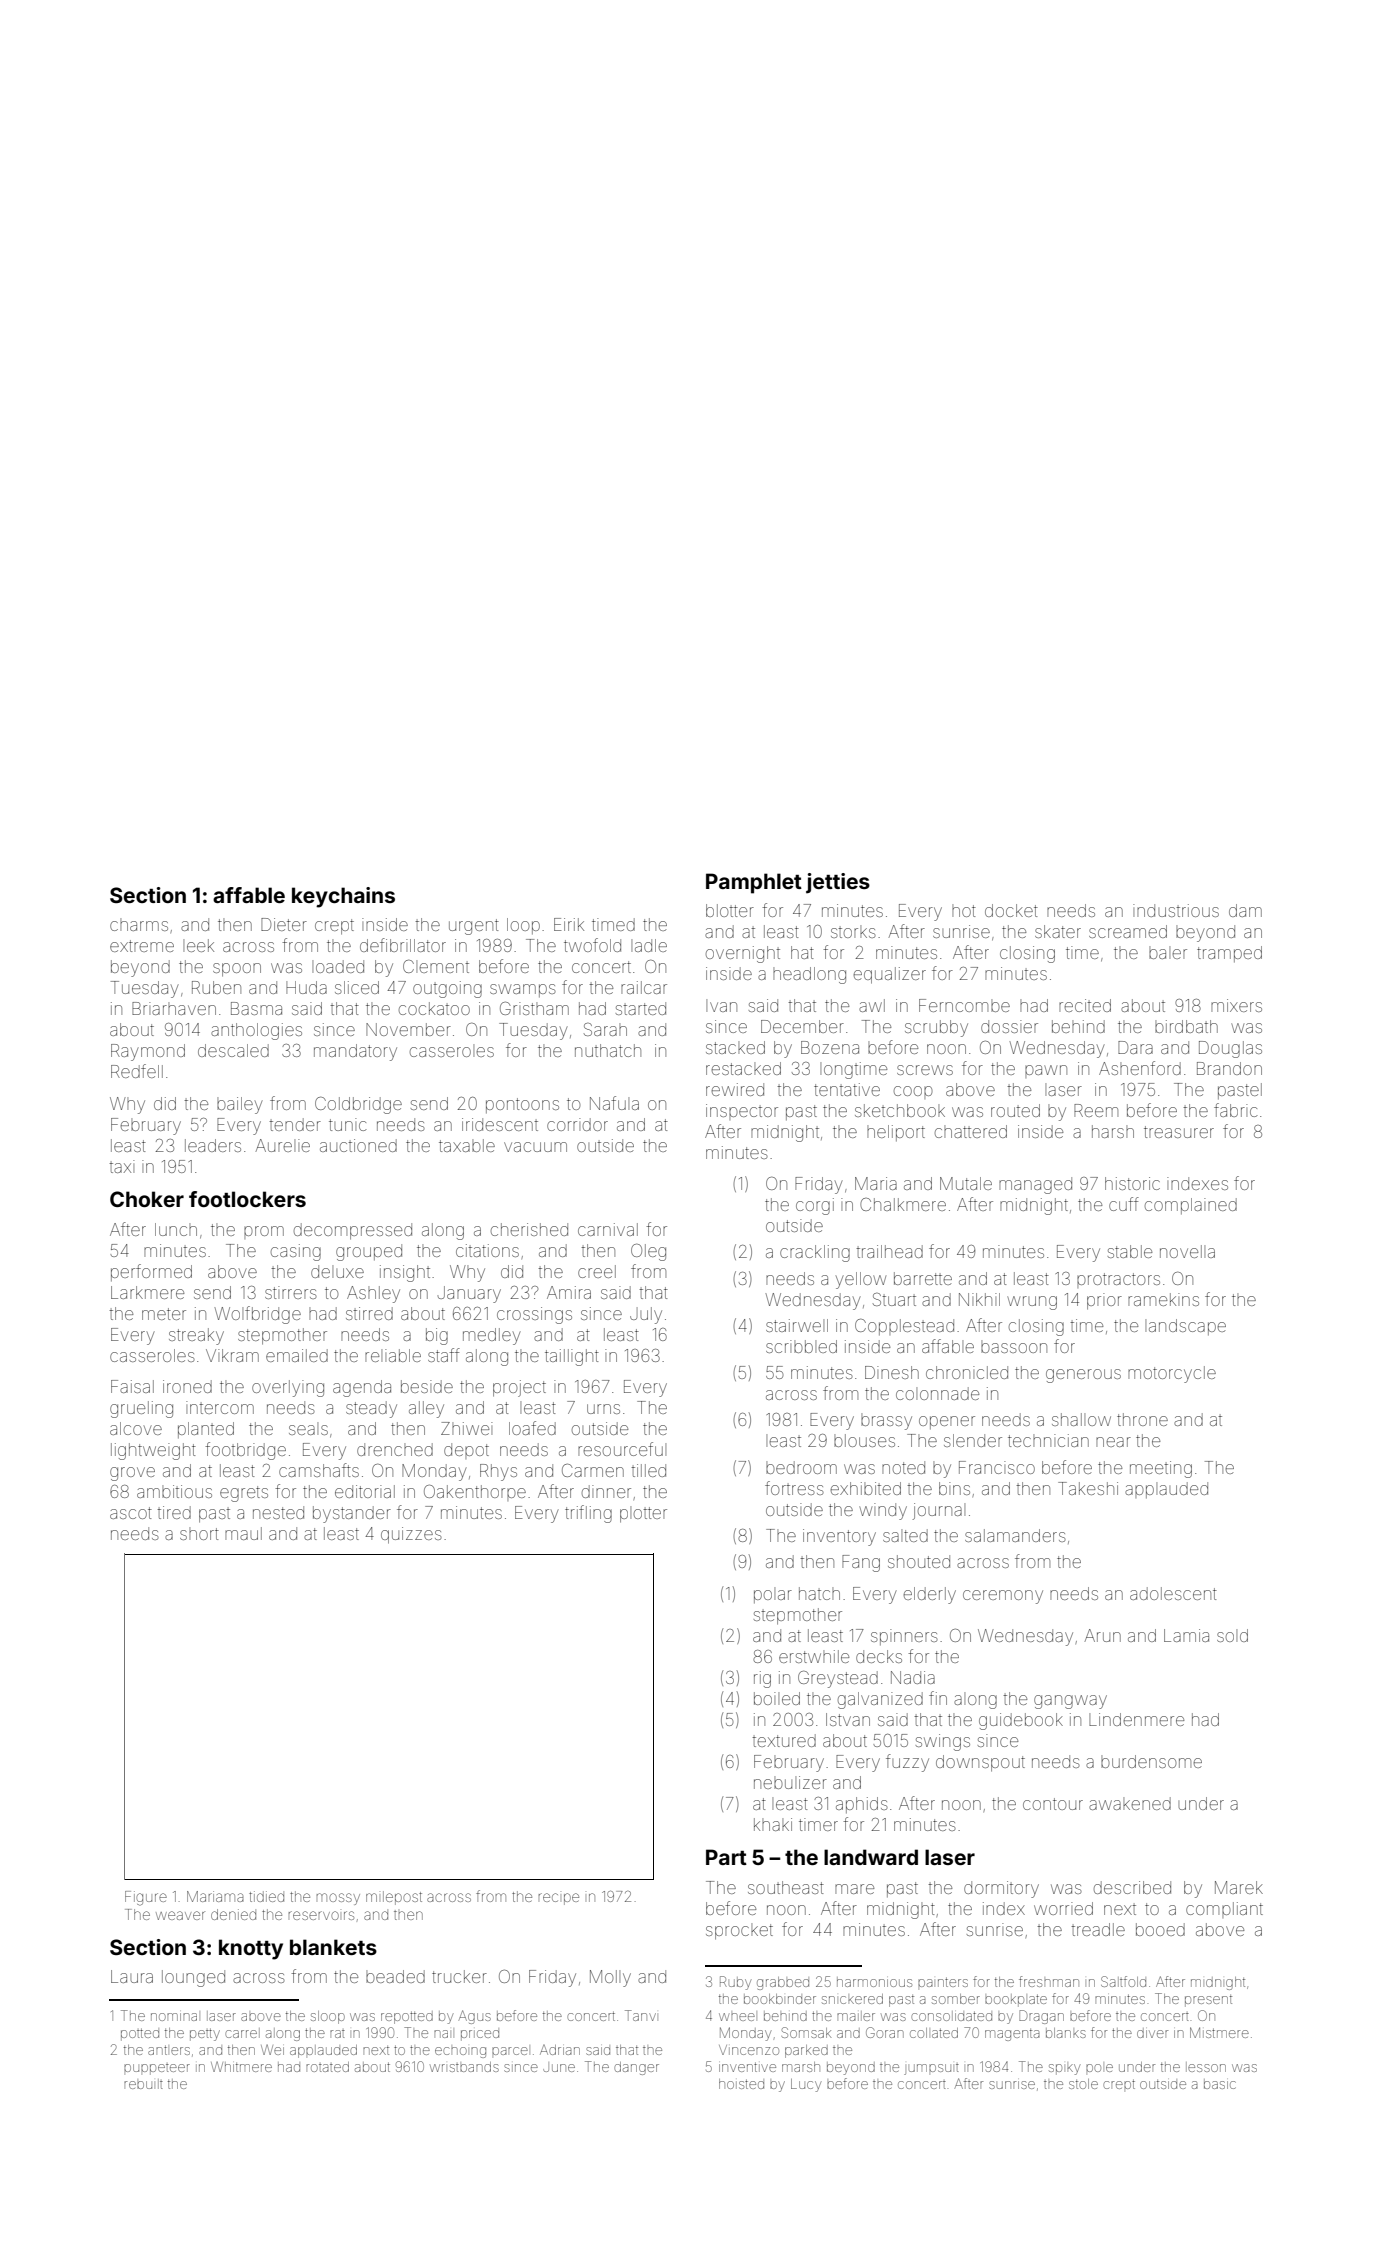  I want to click on complained, so click(1191, 1206).
